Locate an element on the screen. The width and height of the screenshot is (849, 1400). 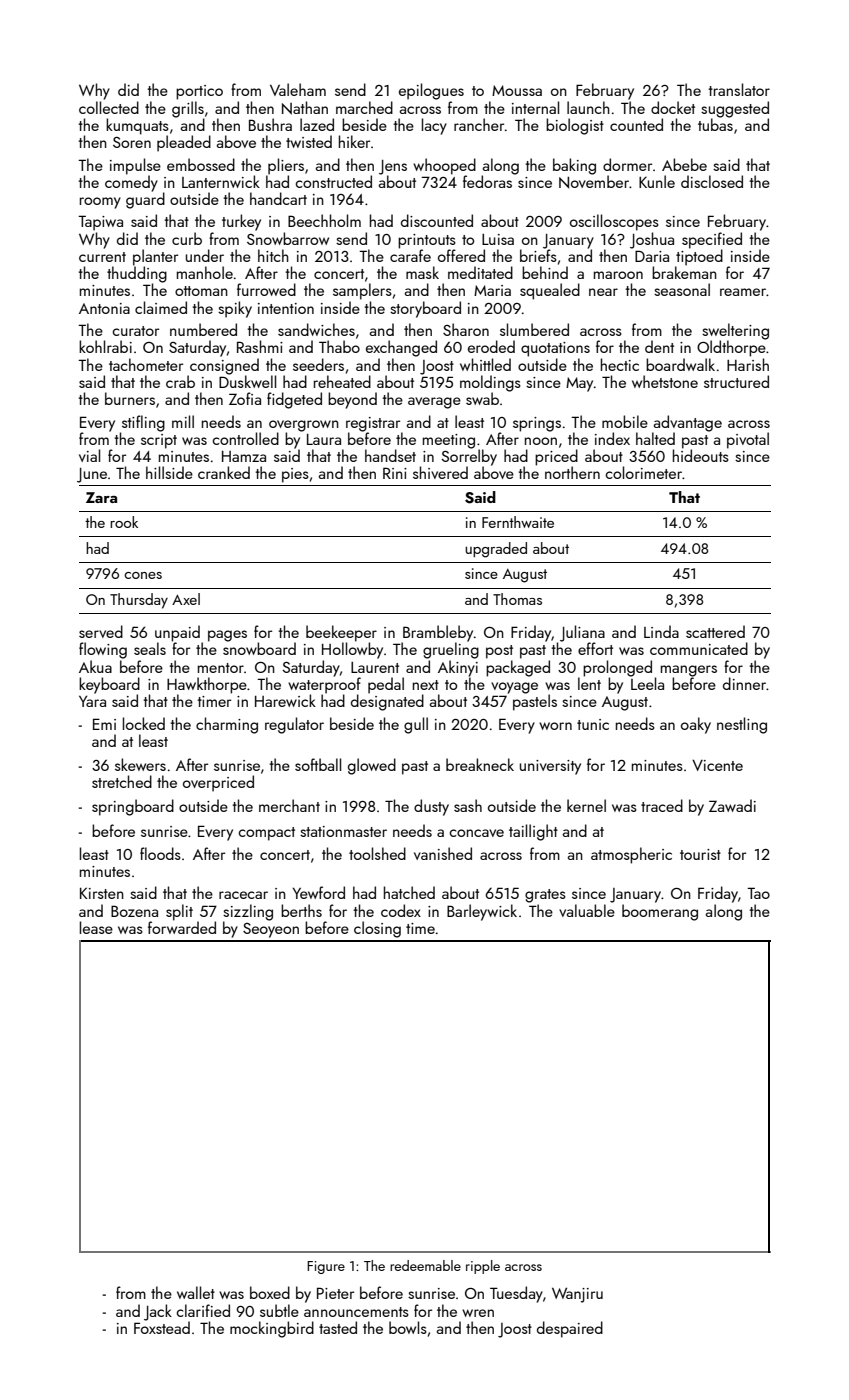
dent is located at coordinates (659, 346).
